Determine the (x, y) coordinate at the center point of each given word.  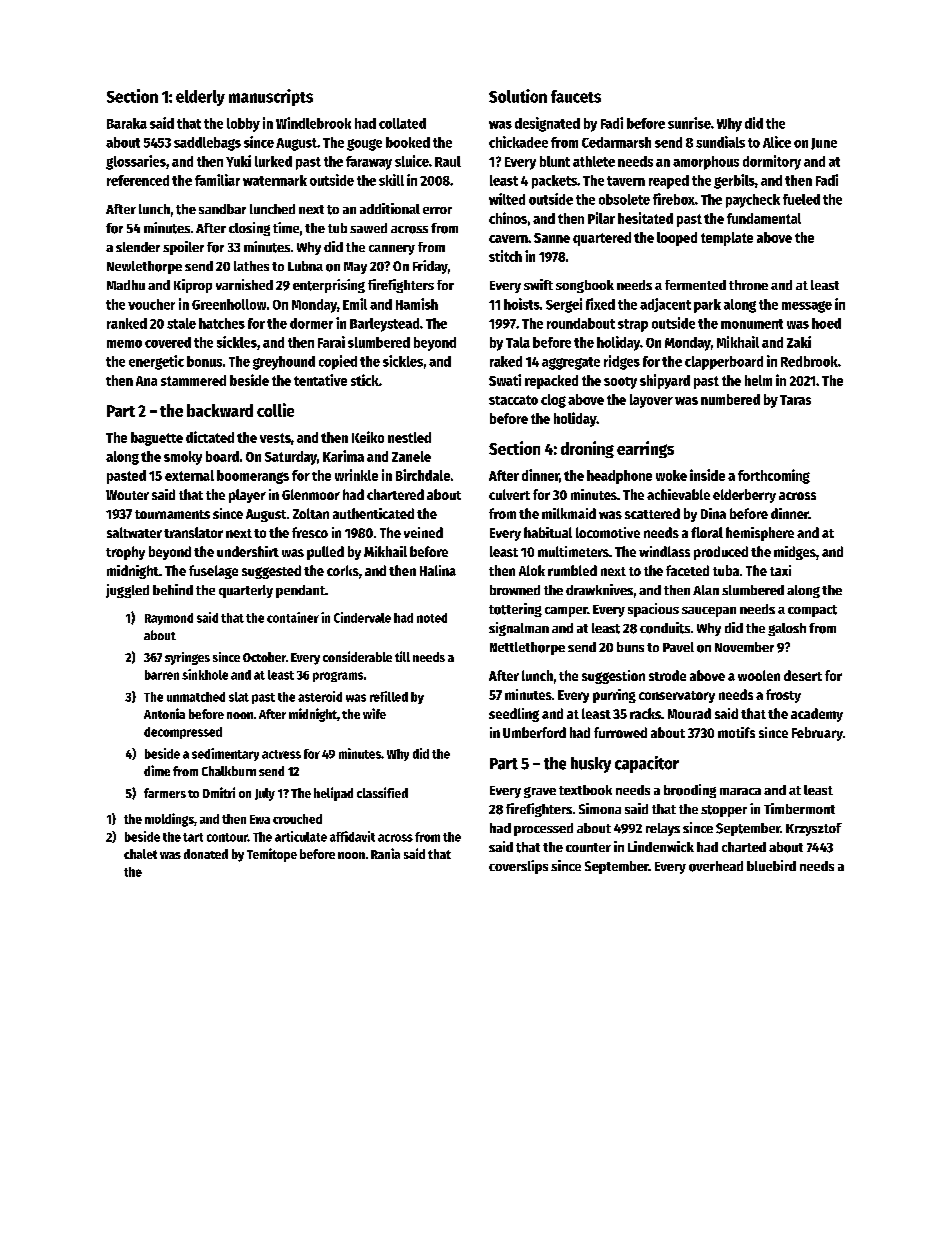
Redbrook (809, 361)
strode (667, 675)
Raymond (169, 619)
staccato (513, 400)
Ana (146, 381)
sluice (412, 161)
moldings (169, 820)
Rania (385, 853)
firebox (674, 199)
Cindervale (362, 617)
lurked (273, 161)
